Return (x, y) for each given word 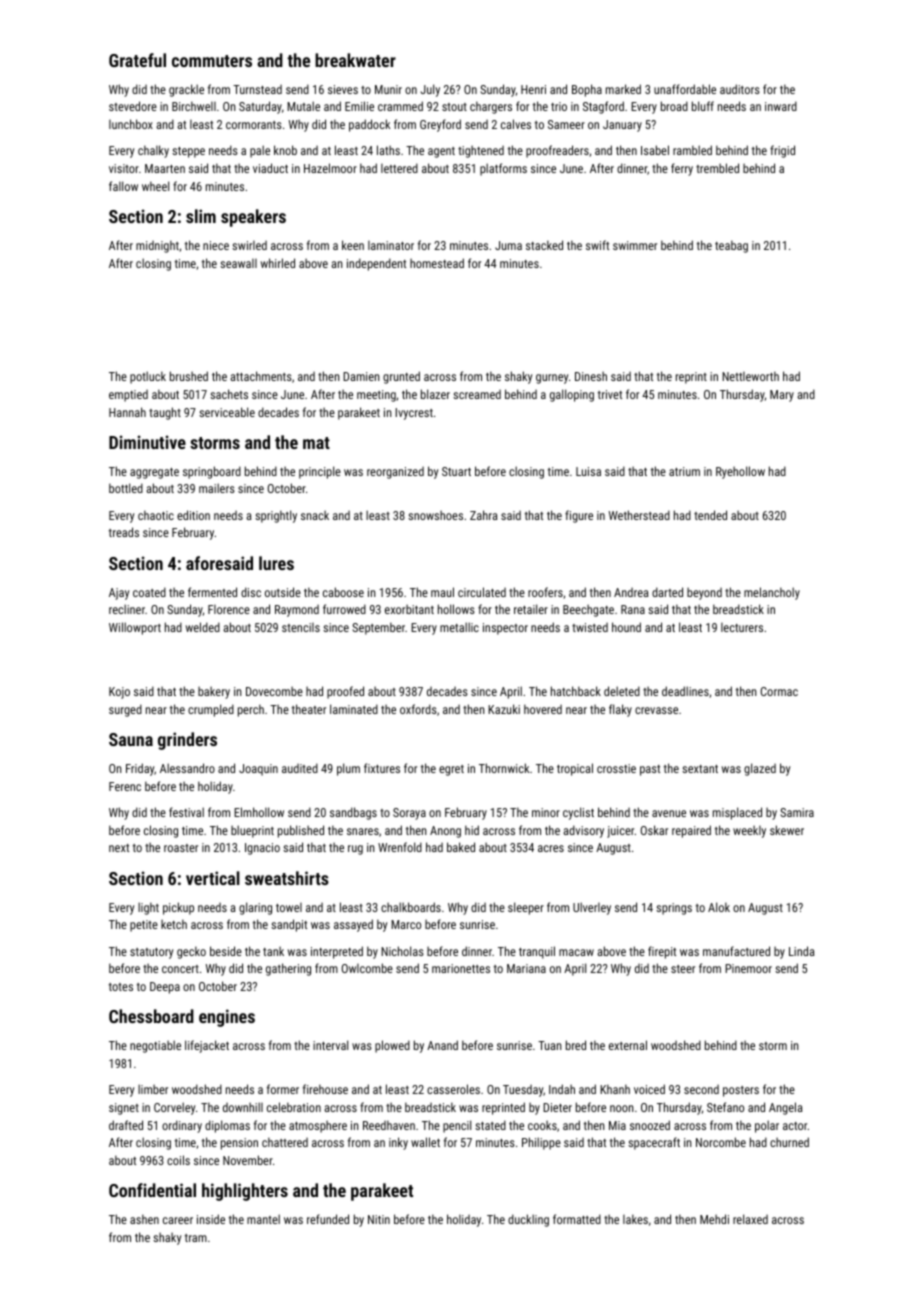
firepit (662, 952)
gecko (191, 952)
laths (388, 150)
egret (451, 770)
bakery (214, 692)
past (650, 770)
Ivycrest (414, 414)
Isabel (655, 150)
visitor (124, 168)
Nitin (379, 1219)
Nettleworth (750, 376)
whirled (278, 263)
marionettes (461, 968)
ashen (144, 1219)
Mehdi (714, 1219)
